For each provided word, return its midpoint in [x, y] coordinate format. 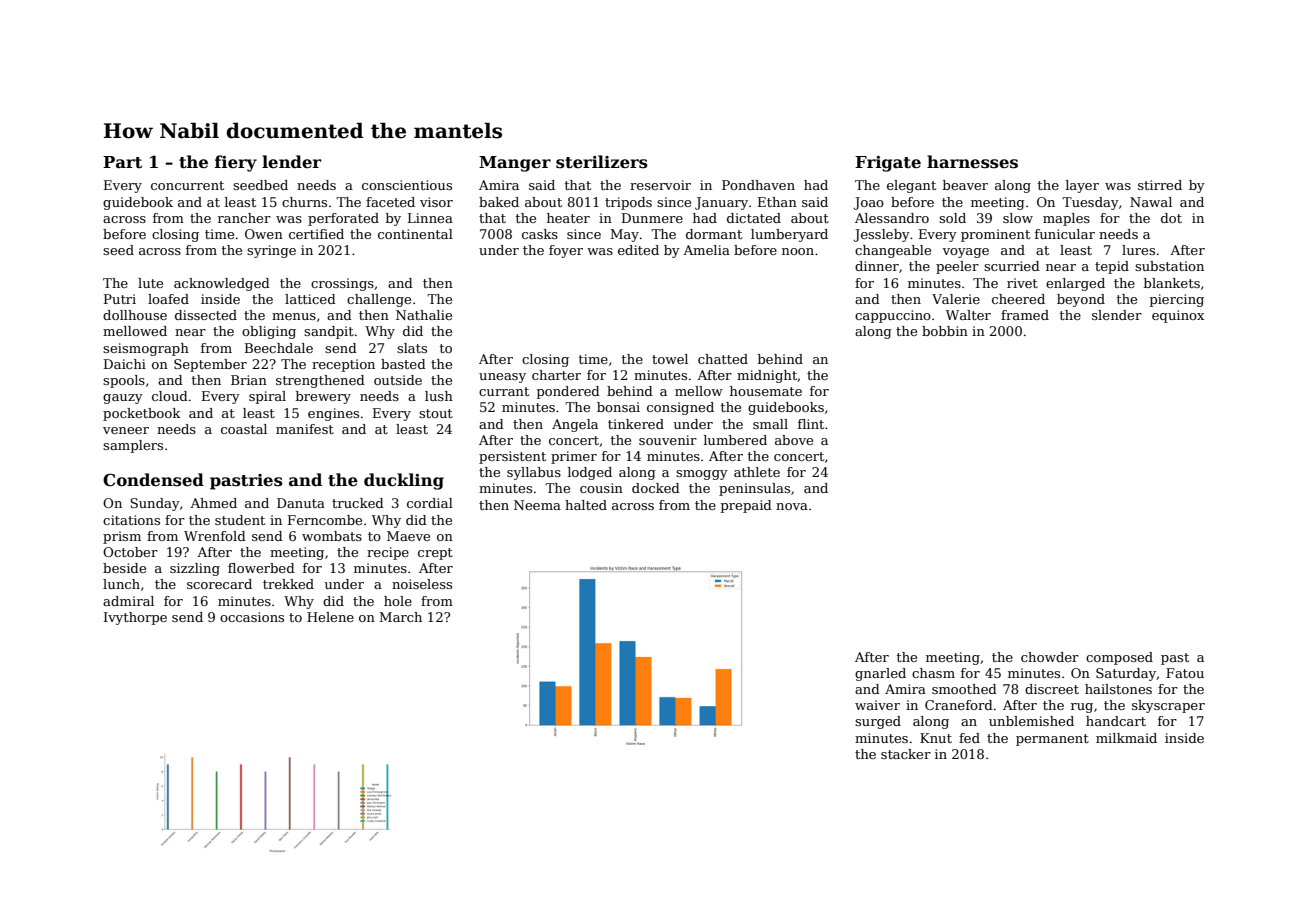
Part [122, 162]
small [770, 424]
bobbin [945, 331]
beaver [965, 185]
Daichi [125, 364]
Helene [330, 617]
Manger [515, 164]
